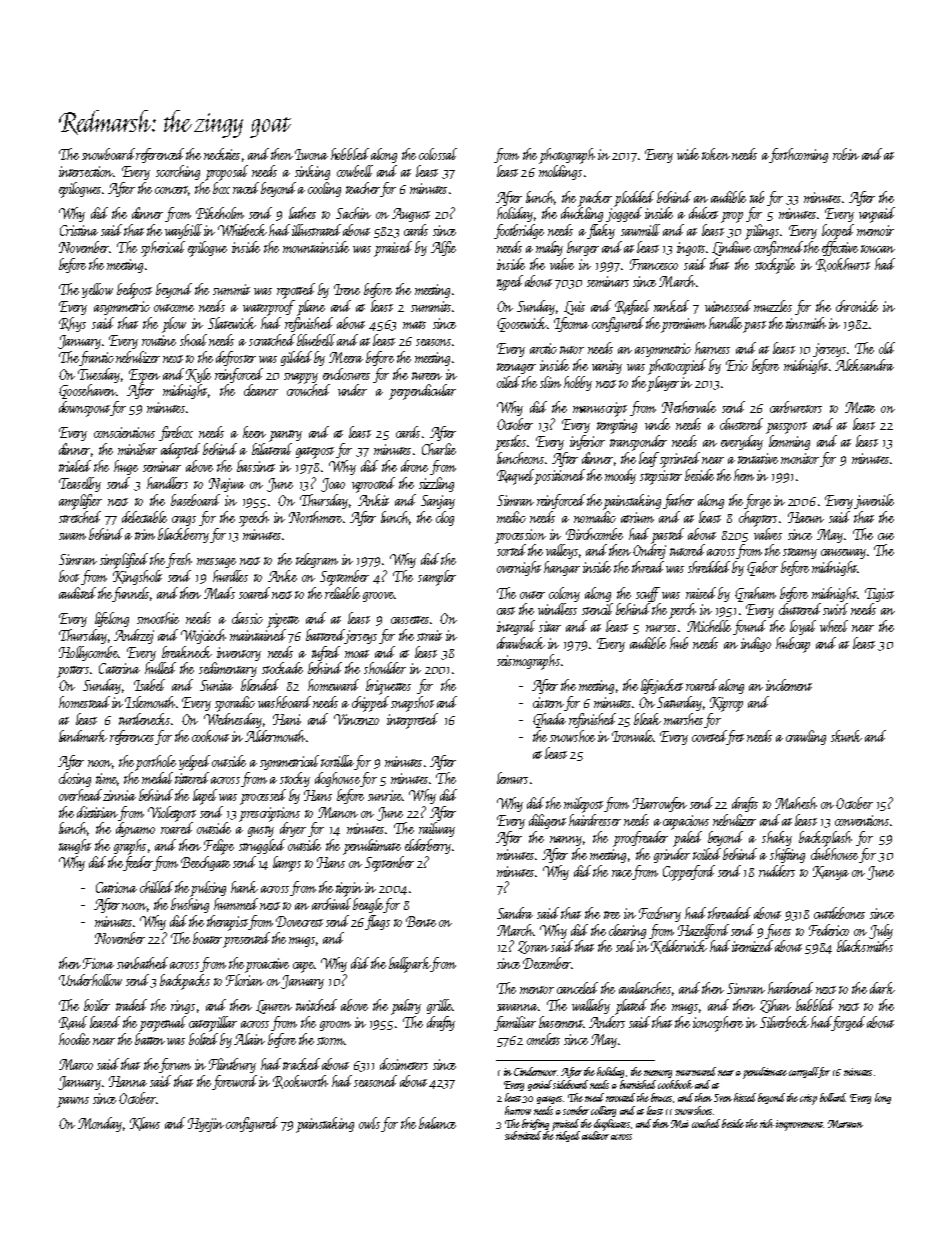 The width and height of the screenshot is (952, 1233). Describe the element at coordinates (220, 213) in the screenshot. I see `Pikeholm` at that location.
